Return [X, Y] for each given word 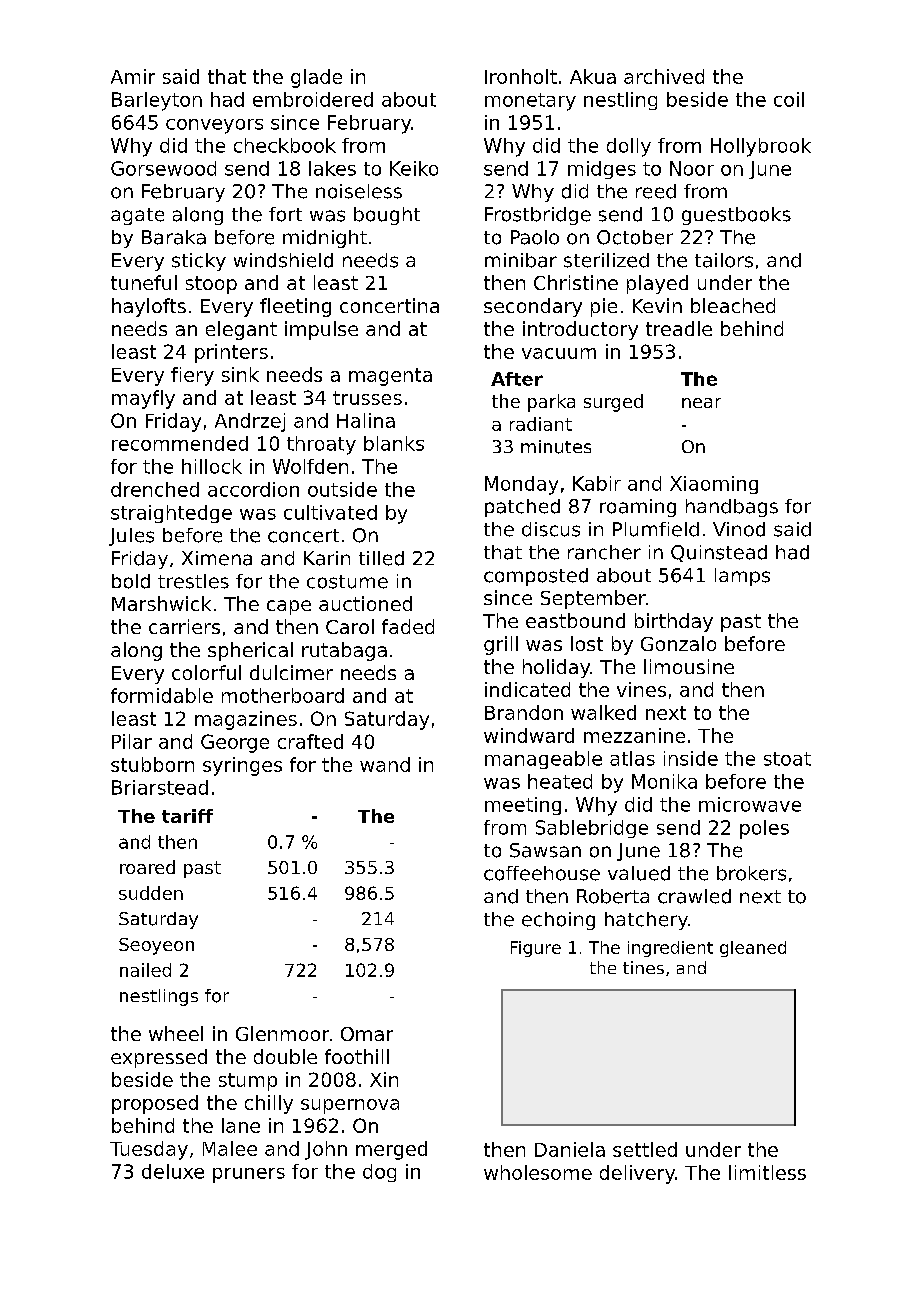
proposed [155, 1104]
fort [285, 214]
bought [387, 216]
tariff [187, 816]
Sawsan [545, 850]
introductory [580, 330]
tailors [724, 260]
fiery [192, 376]
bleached [733, 305]
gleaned [753, 949]
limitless [767, 1172]
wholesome [538, 1172]
